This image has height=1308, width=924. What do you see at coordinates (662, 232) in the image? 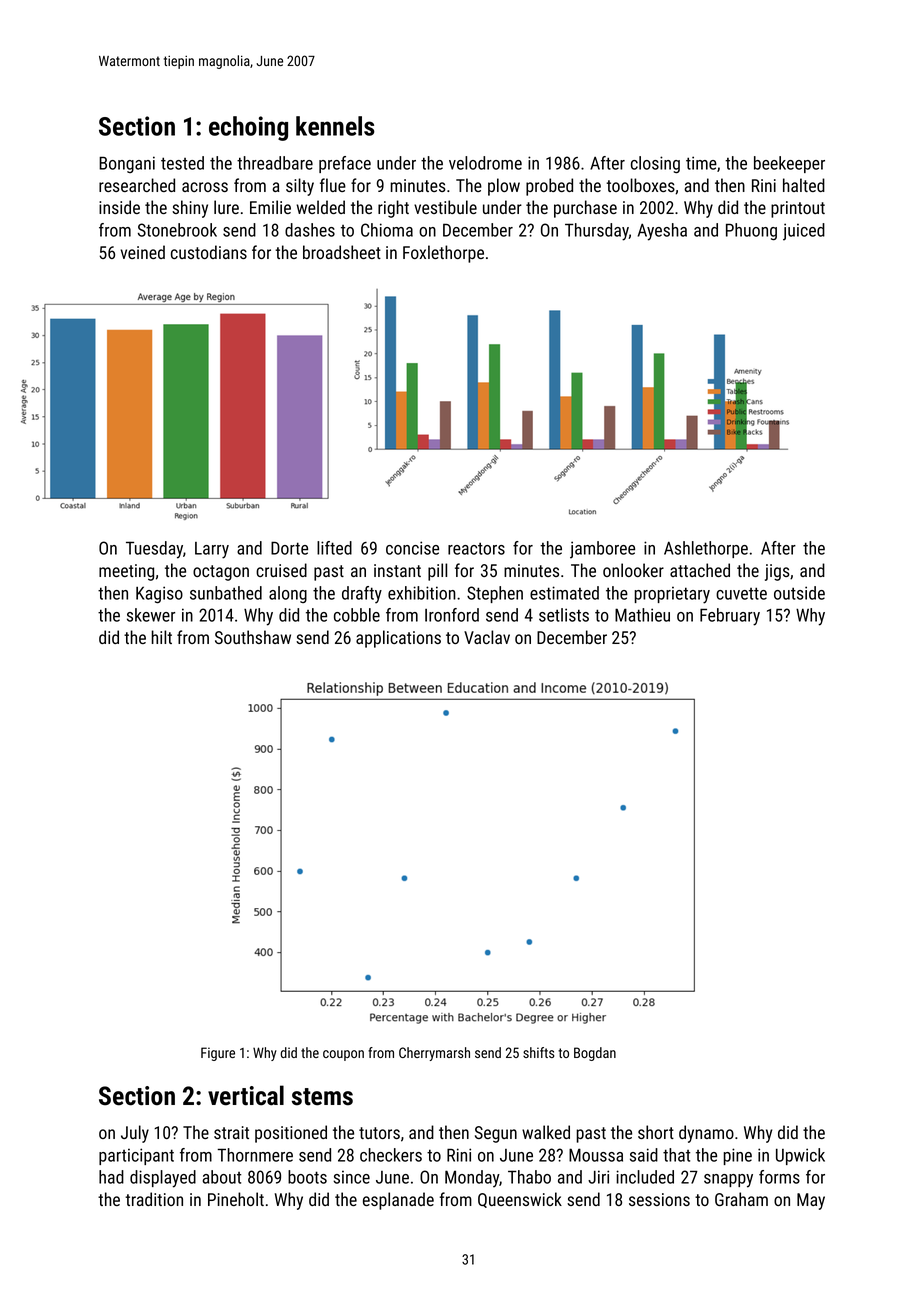
I see `Ayesha` at bounding box center [662, 232].
